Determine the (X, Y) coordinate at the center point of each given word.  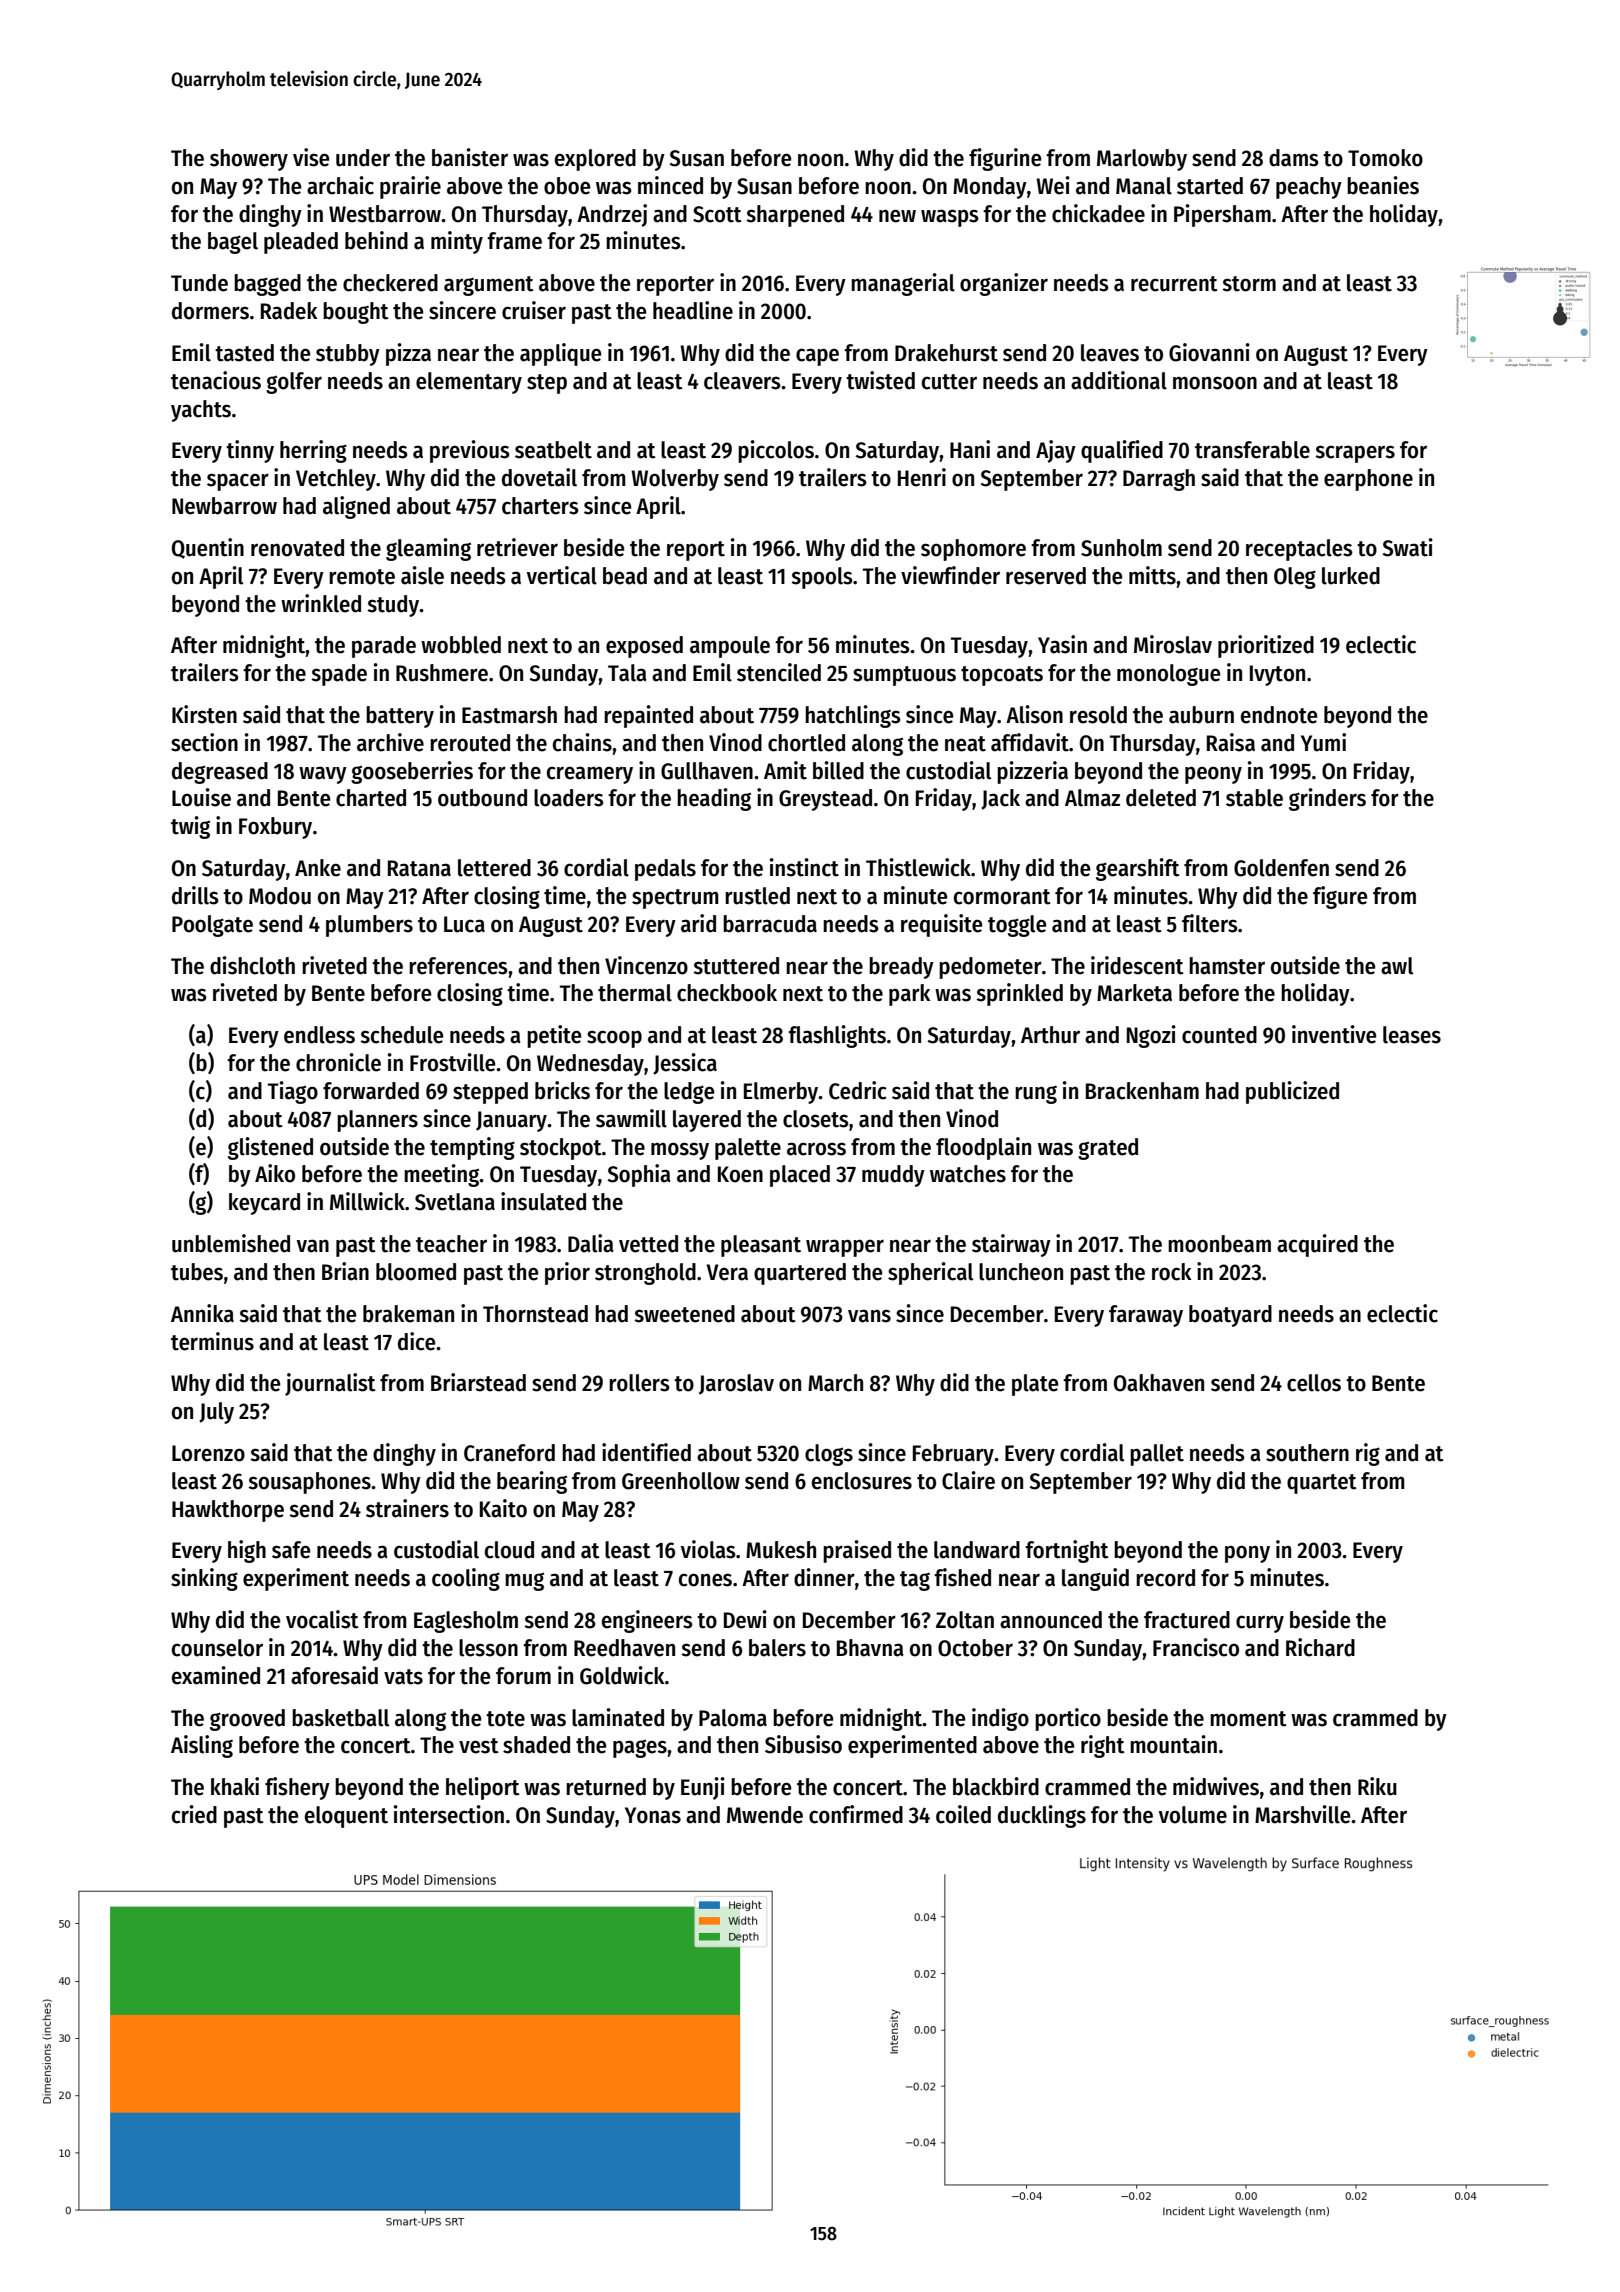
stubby (348, 355)
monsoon (1215, 383)
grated (1108, 1149)
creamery (590, 775)
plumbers (369, 926)
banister (470, 157)
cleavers (742, 381)
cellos (1314, 1383)
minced (670, 185)
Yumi (1323, 742)
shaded (536, 1745)
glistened (270, 1148)
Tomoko (1385, 158)
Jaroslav (736, 1384)
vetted (648, 1244)
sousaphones (309, 1483)
